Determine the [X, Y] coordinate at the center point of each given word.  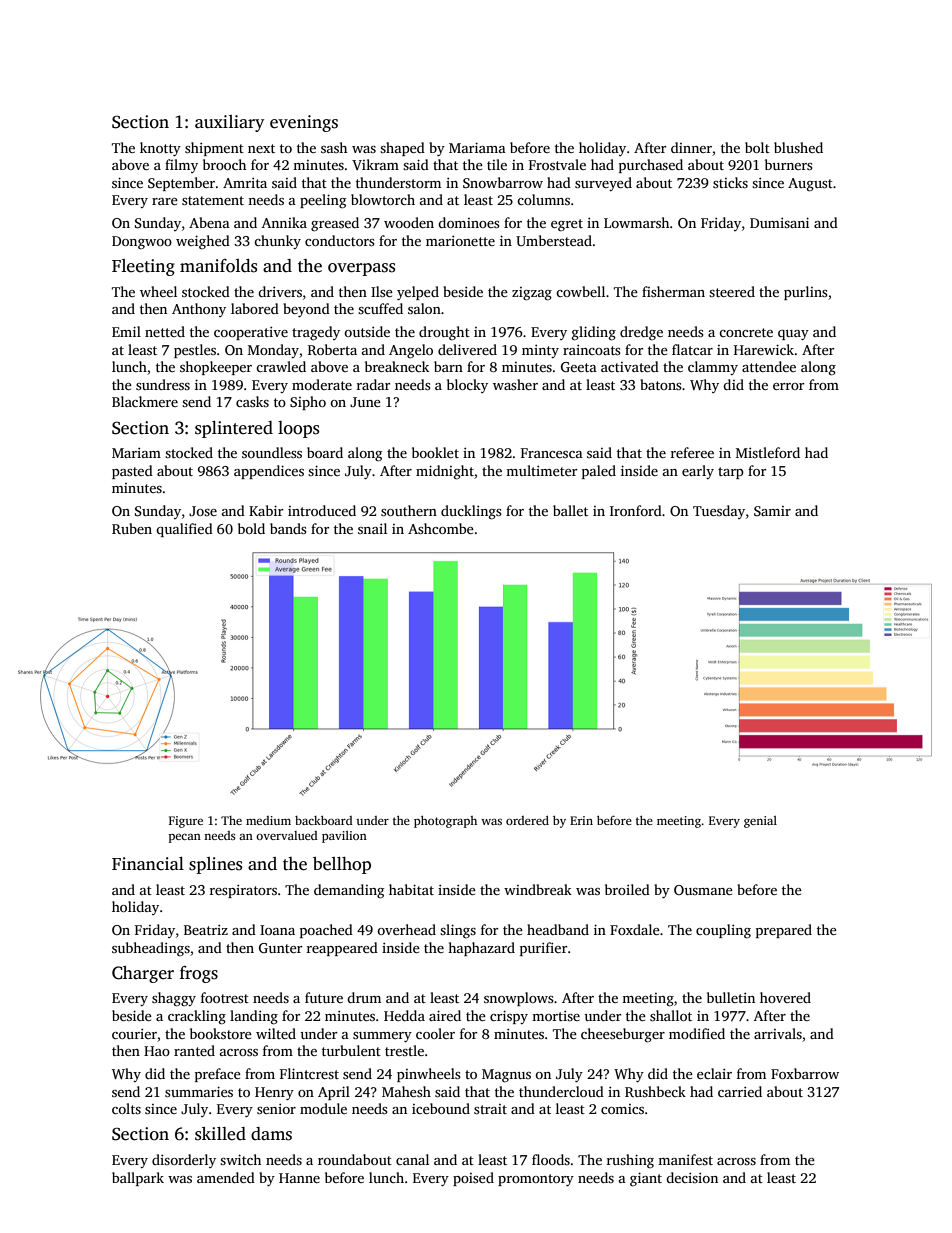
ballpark [138, 1179]
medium [268, 820]
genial [760, 822]
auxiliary [229, 123]
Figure [186, 822]
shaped [402, 149]
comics [622, 1109]
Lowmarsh [637, 222]
